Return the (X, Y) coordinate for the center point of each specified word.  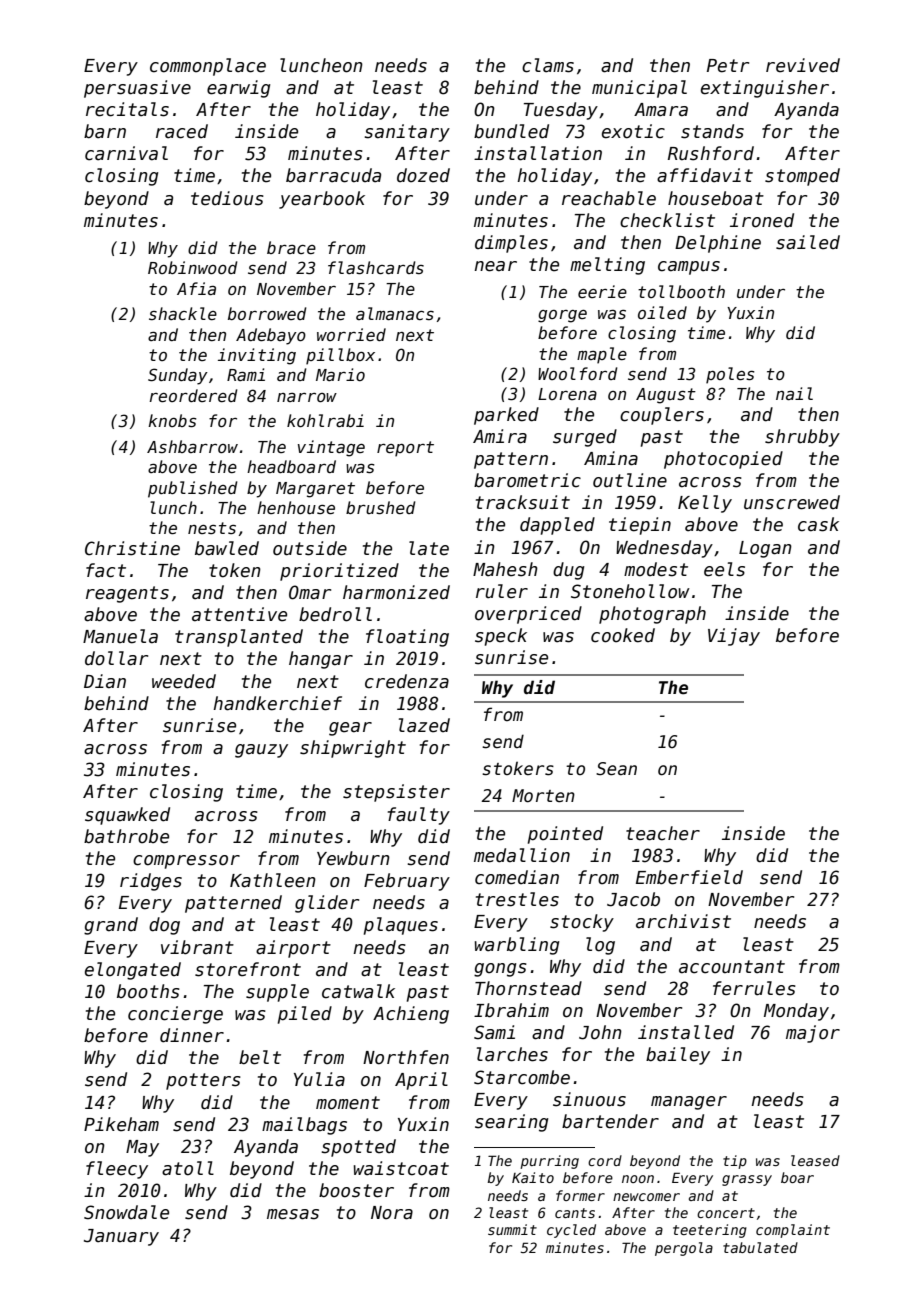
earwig (238, 89)
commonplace (208, 67)
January (121, 1237)
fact (106, 570)
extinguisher (765, 89)
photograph (652, 615)
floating (407, 638)
